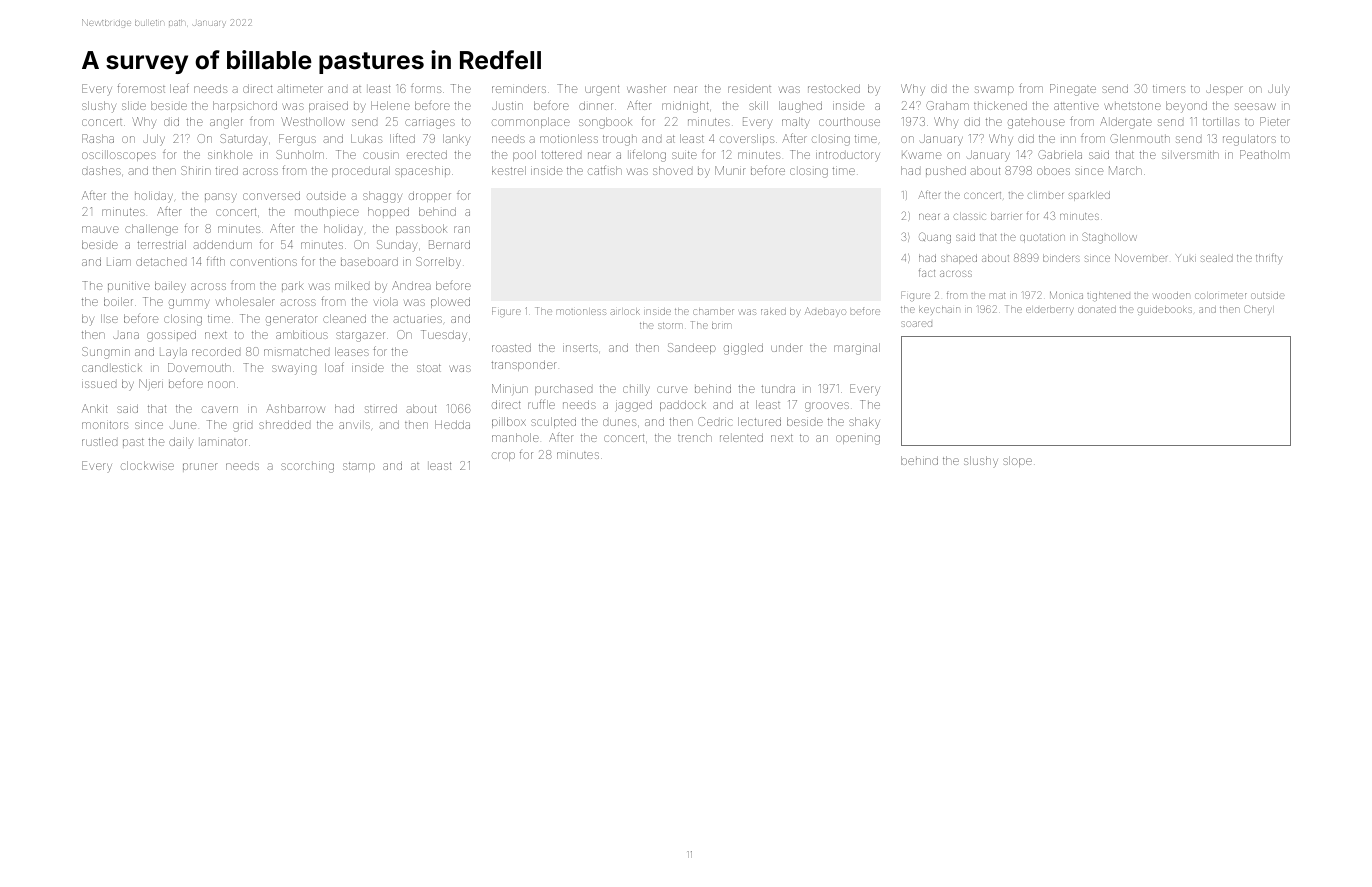  Describe the element at coordinates (741, 437) in the screenshot. I see `relented` at that location.
